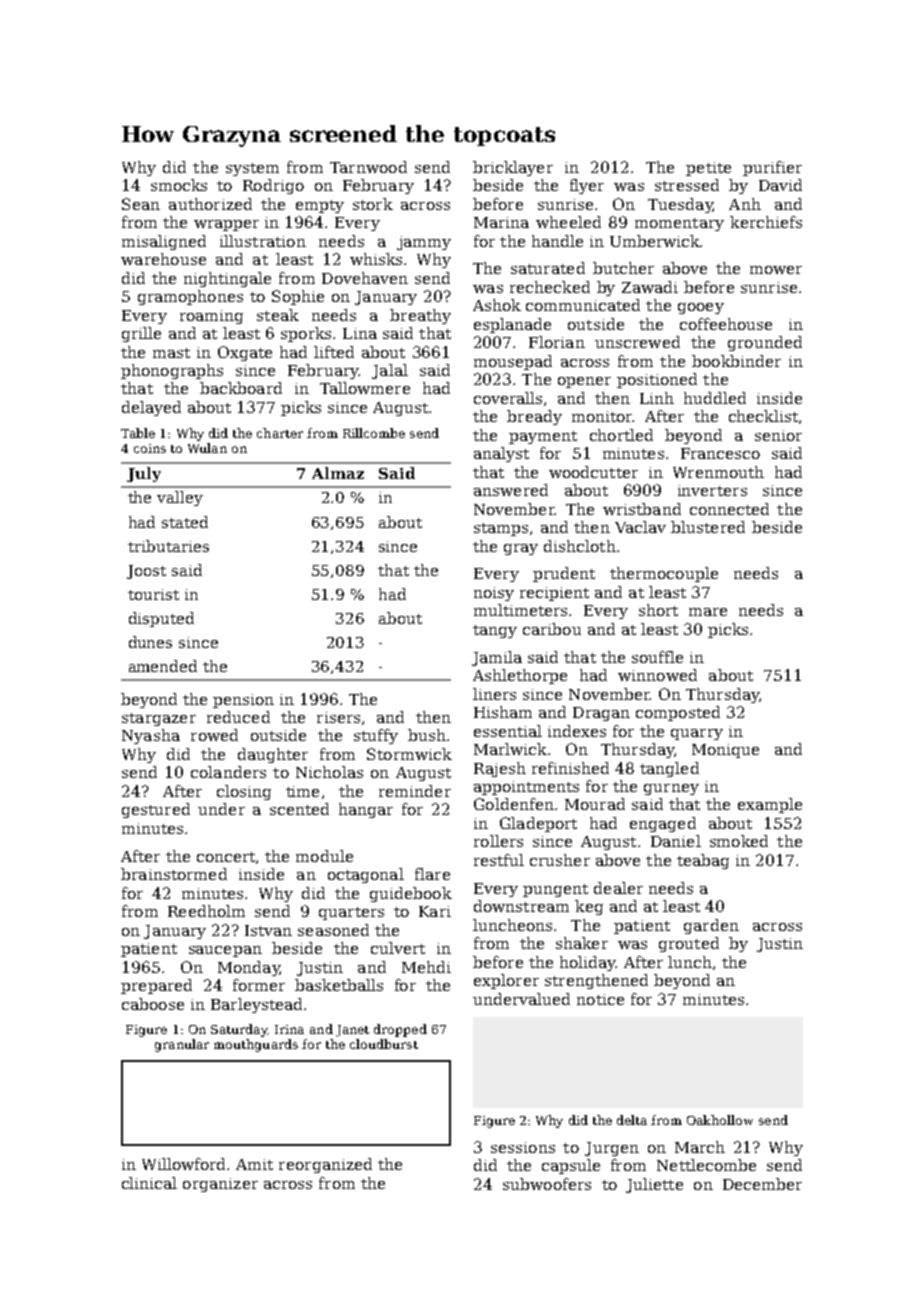 The image size is (924, 1308). What do you see at coordinates (164, 242) in the screenshot?
I see `misaligned` at bounding box center [164, 242].
